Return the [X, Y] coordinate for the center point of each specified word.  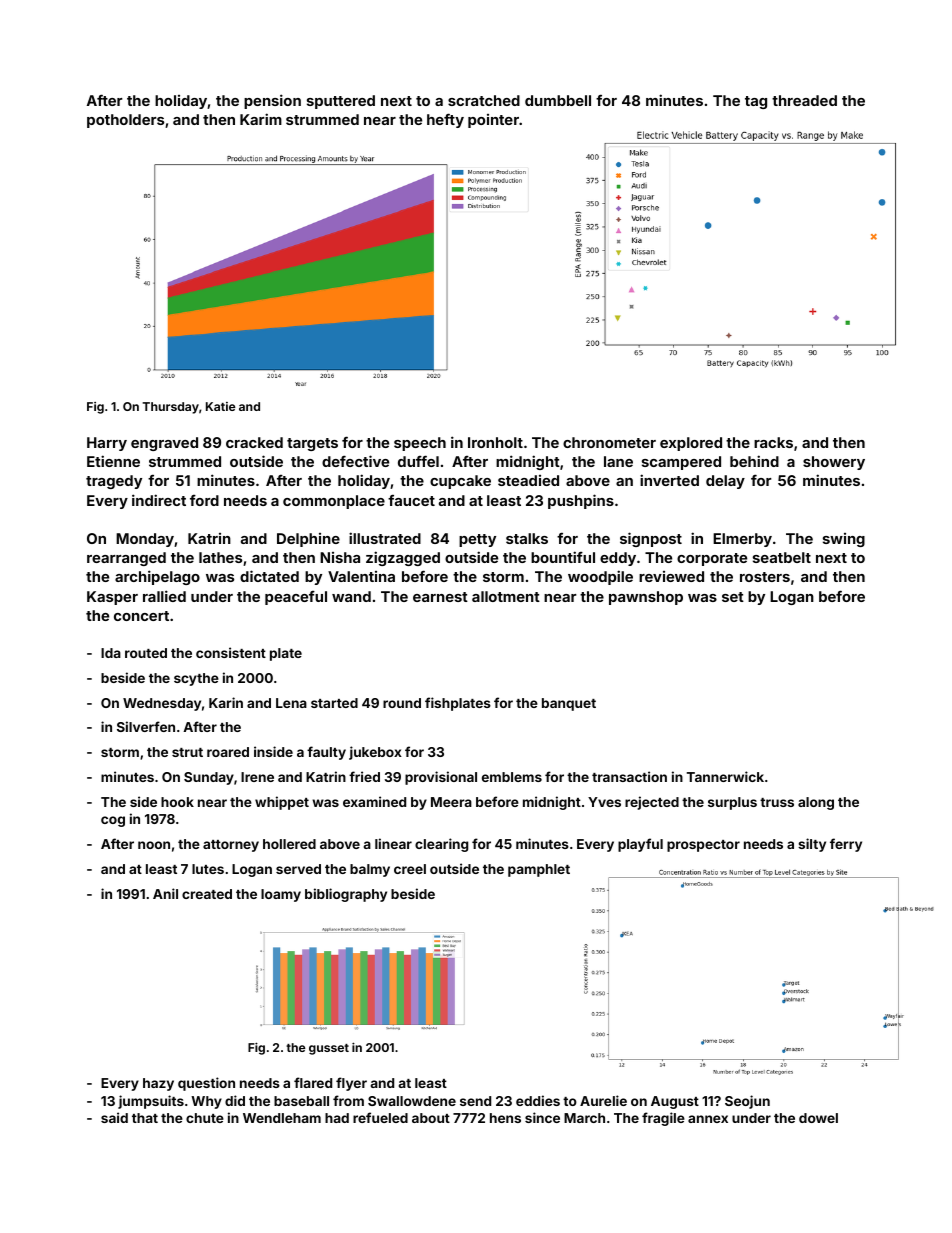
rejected [652, 803]
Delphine [308, 540]
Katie [221, 406]
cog [113, 821]
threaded [804, 100]
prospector [703, 846]
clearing [441, 845]
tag [756, 102]
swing [844, 540]
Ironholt [495, 442]
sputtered [341, 102]
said [114, 1117]
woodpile [600, 577]
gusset [329, 1049]
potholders [125, 121]
